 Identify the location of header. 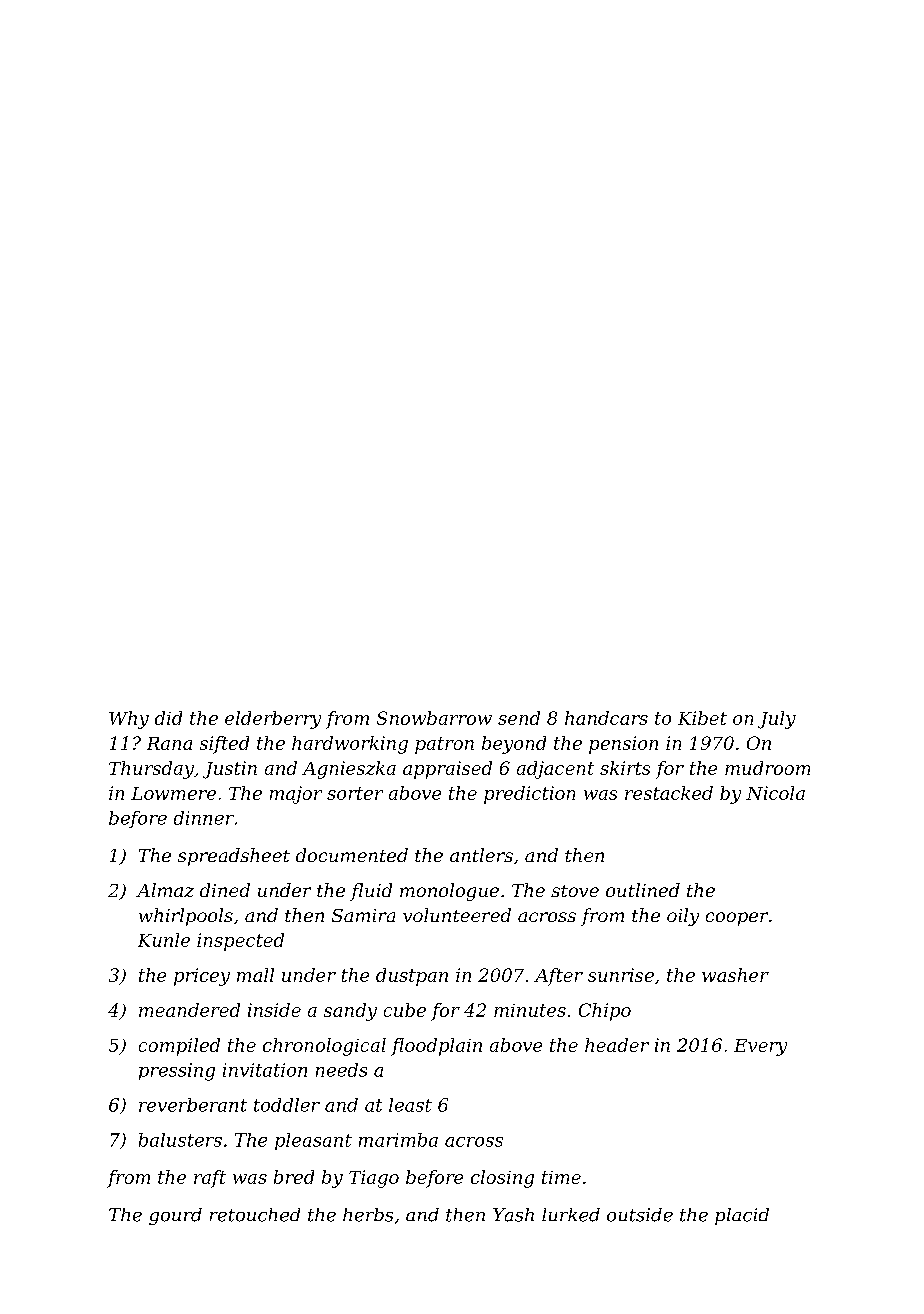
(617, 1045).
